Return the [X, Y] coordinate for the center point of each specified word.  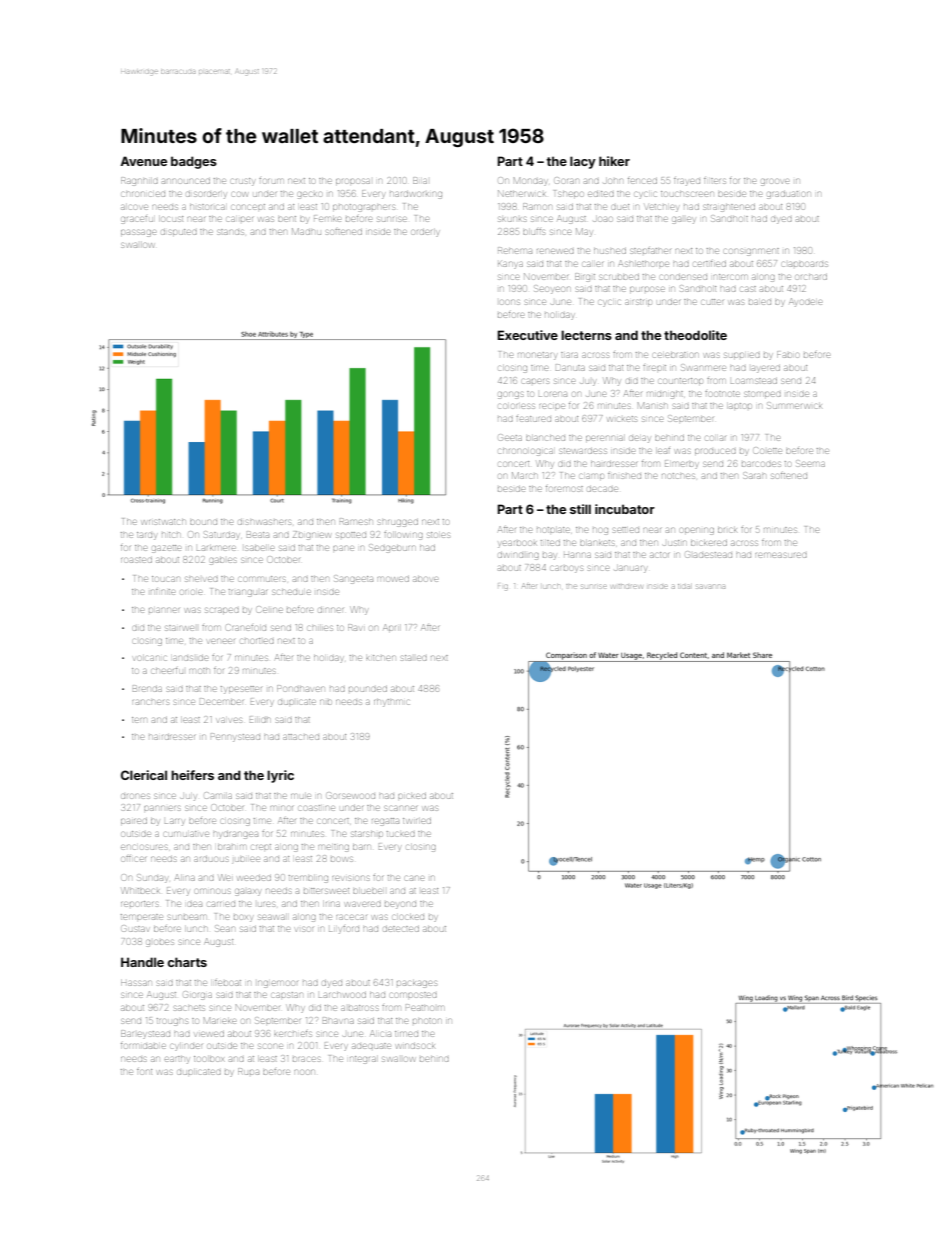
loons [510, 302]
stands [230, 232]
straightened [729, 208]
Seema [810, 463]
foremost [564, 489]
